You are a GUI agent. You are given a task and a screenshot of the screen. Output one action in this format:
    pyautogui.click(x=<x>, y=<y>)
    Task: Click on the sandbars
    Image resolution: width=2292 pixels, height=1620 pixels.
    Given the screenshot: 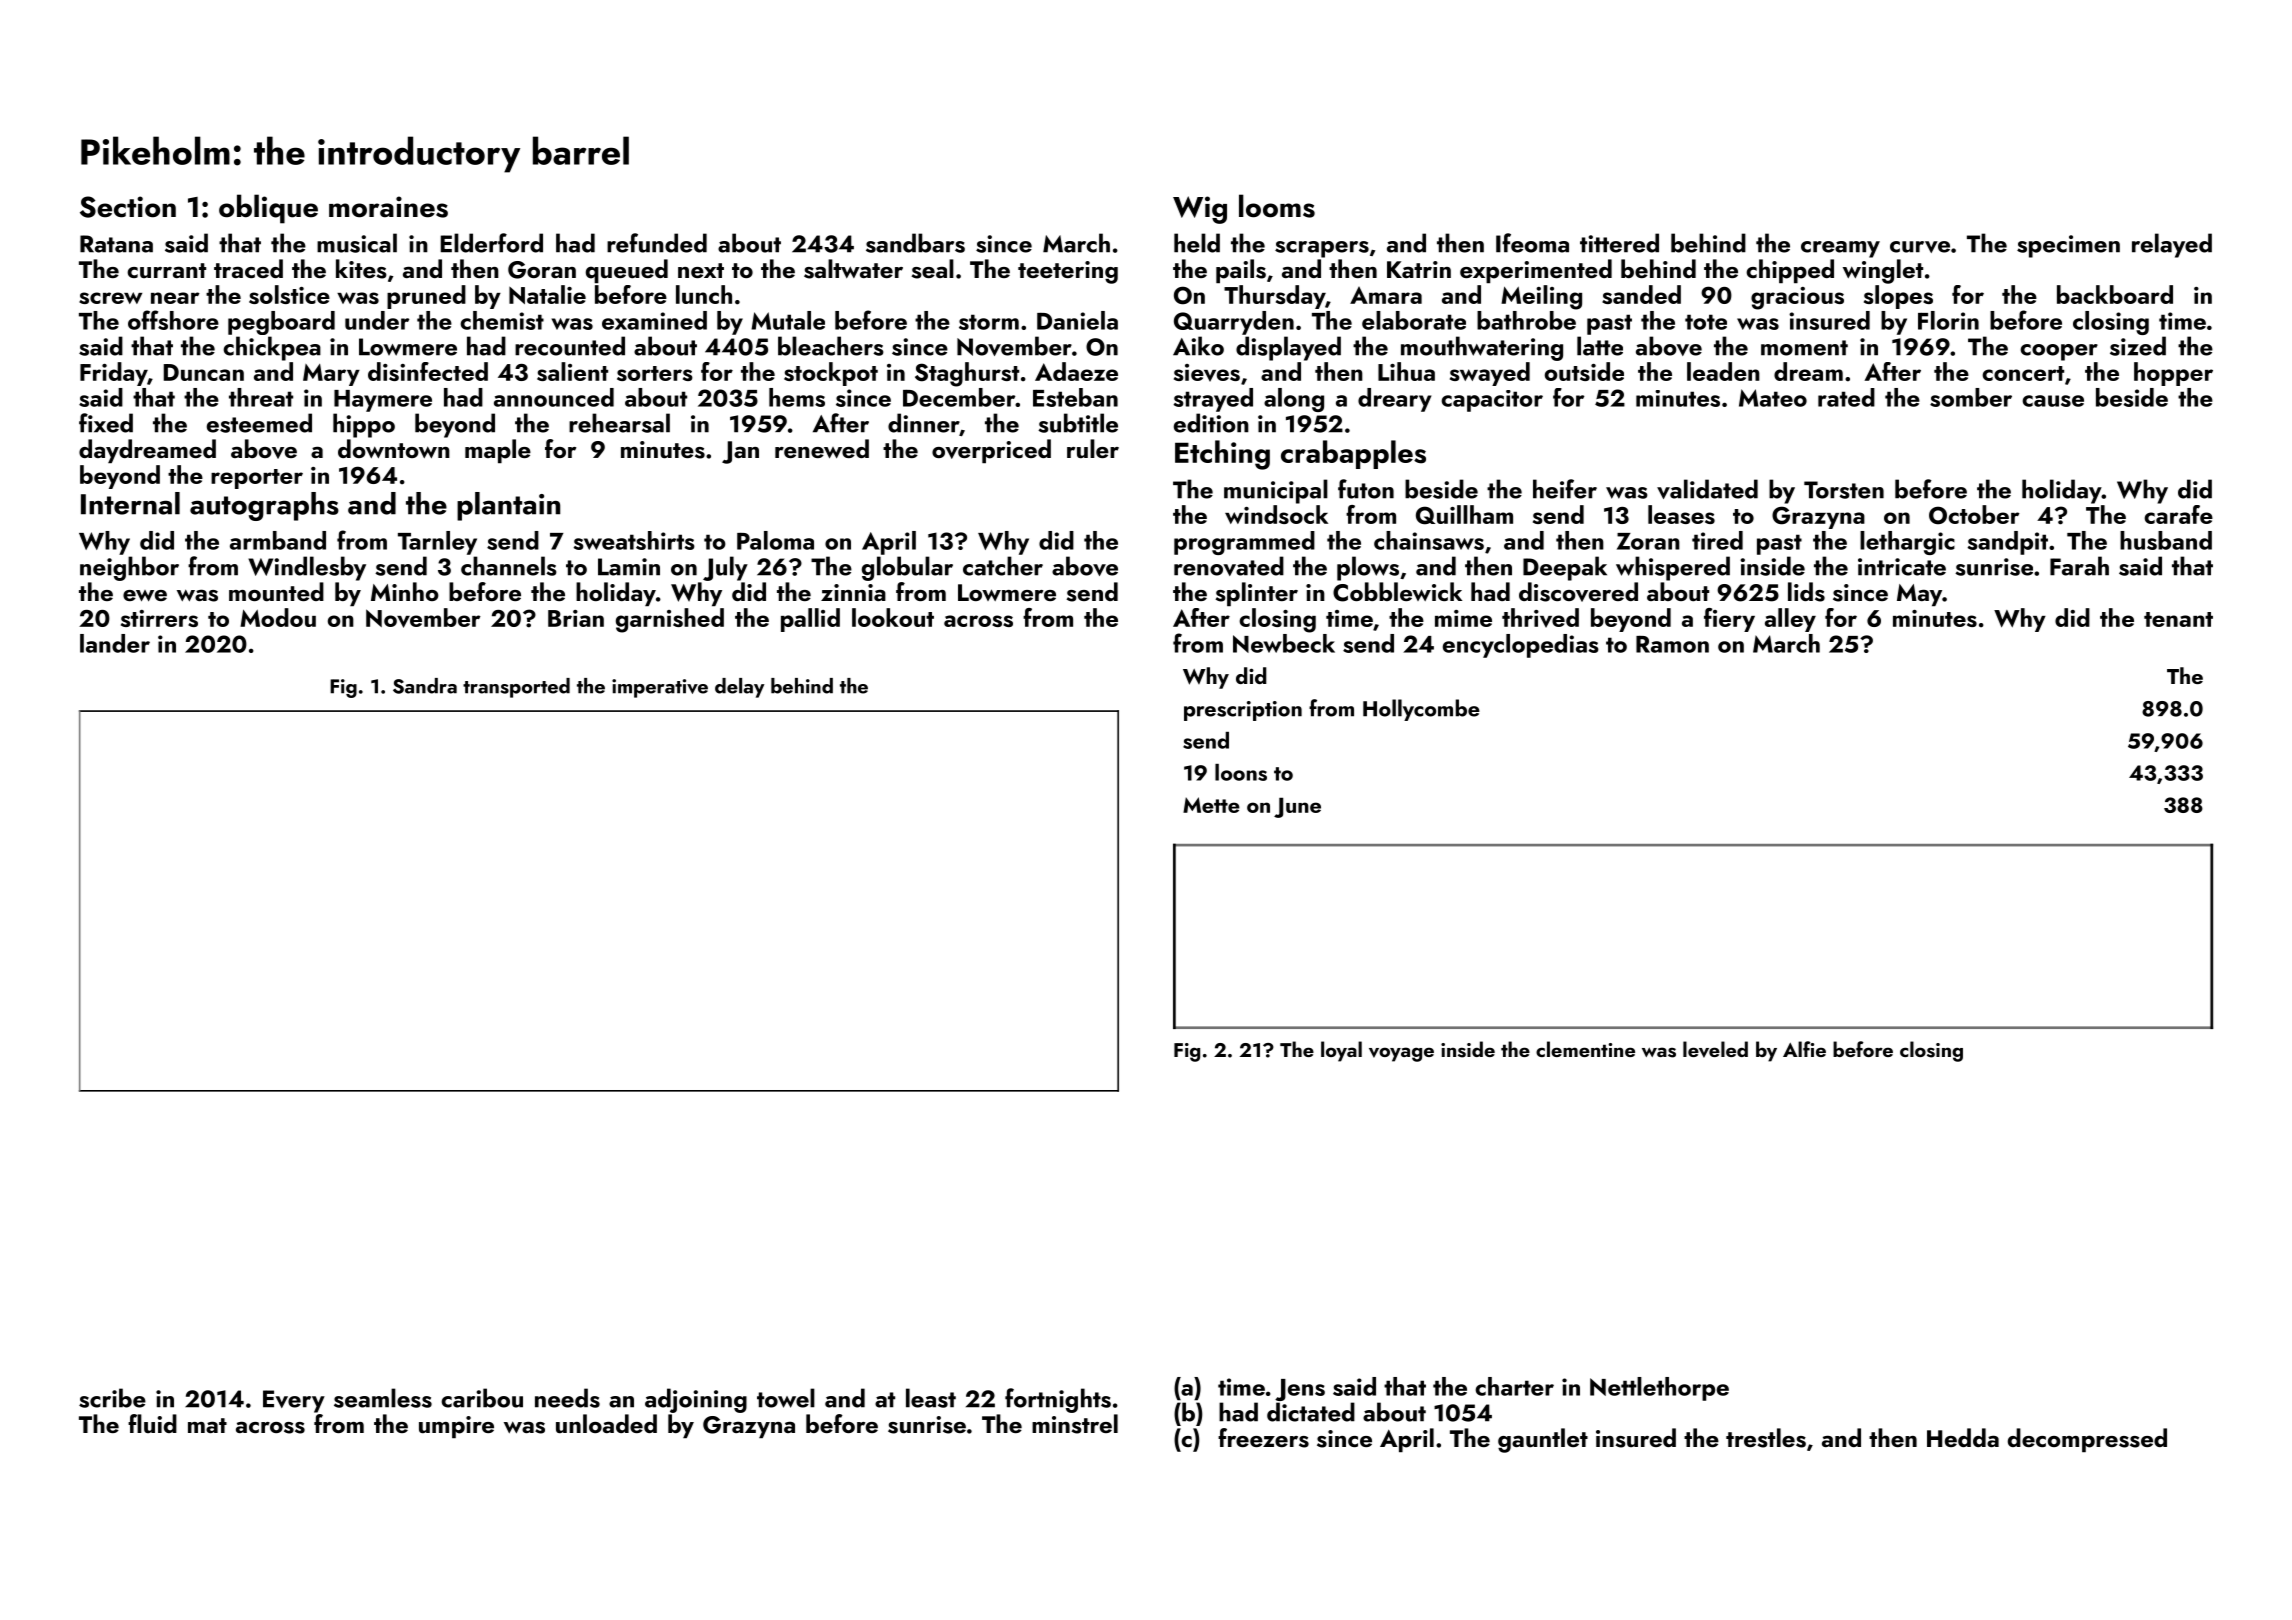 What is the action you would take?
    pyautogui.click(x=915, y=243)
